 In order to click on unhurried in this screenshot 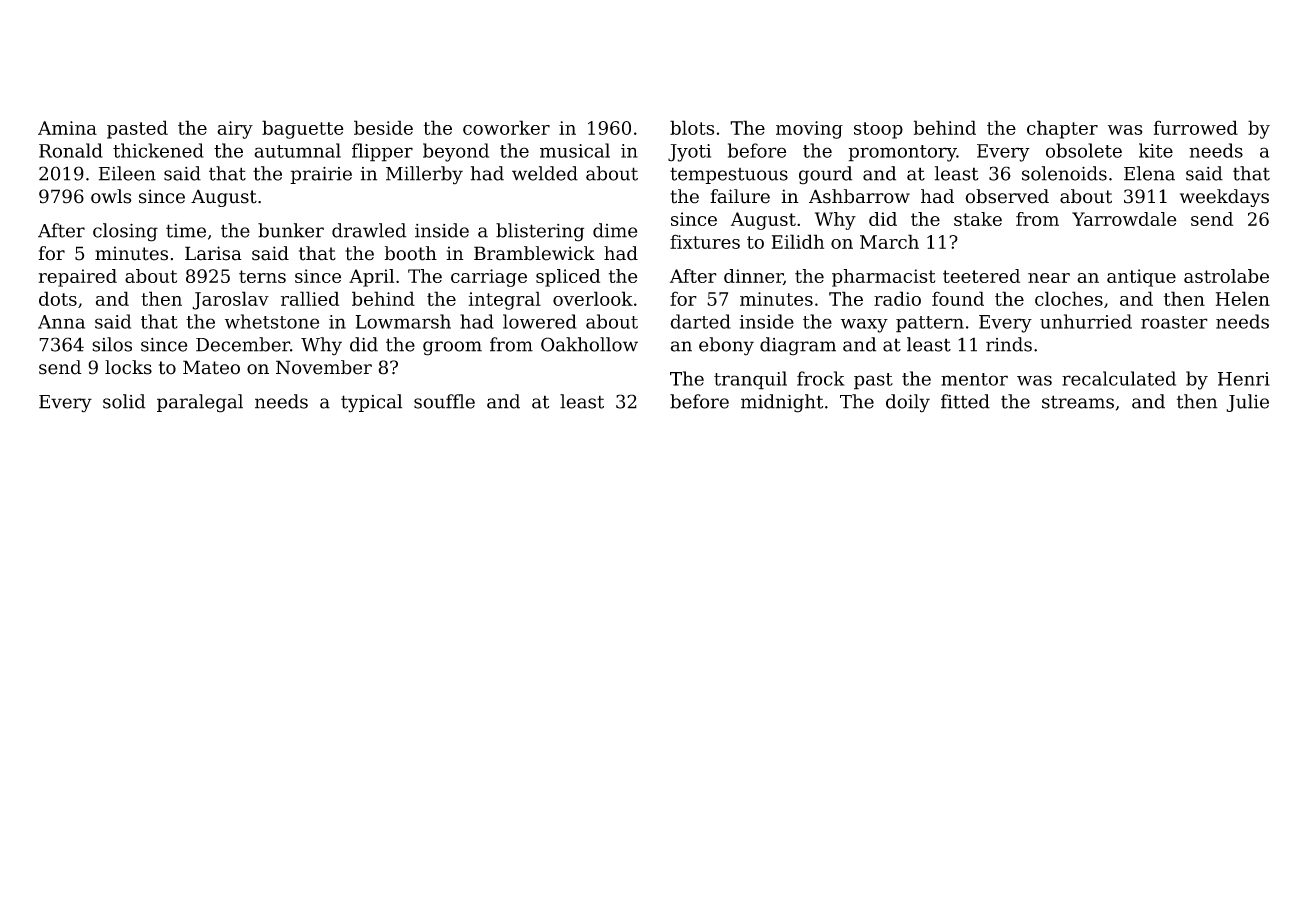, I will do `click(1086, 321)`.
